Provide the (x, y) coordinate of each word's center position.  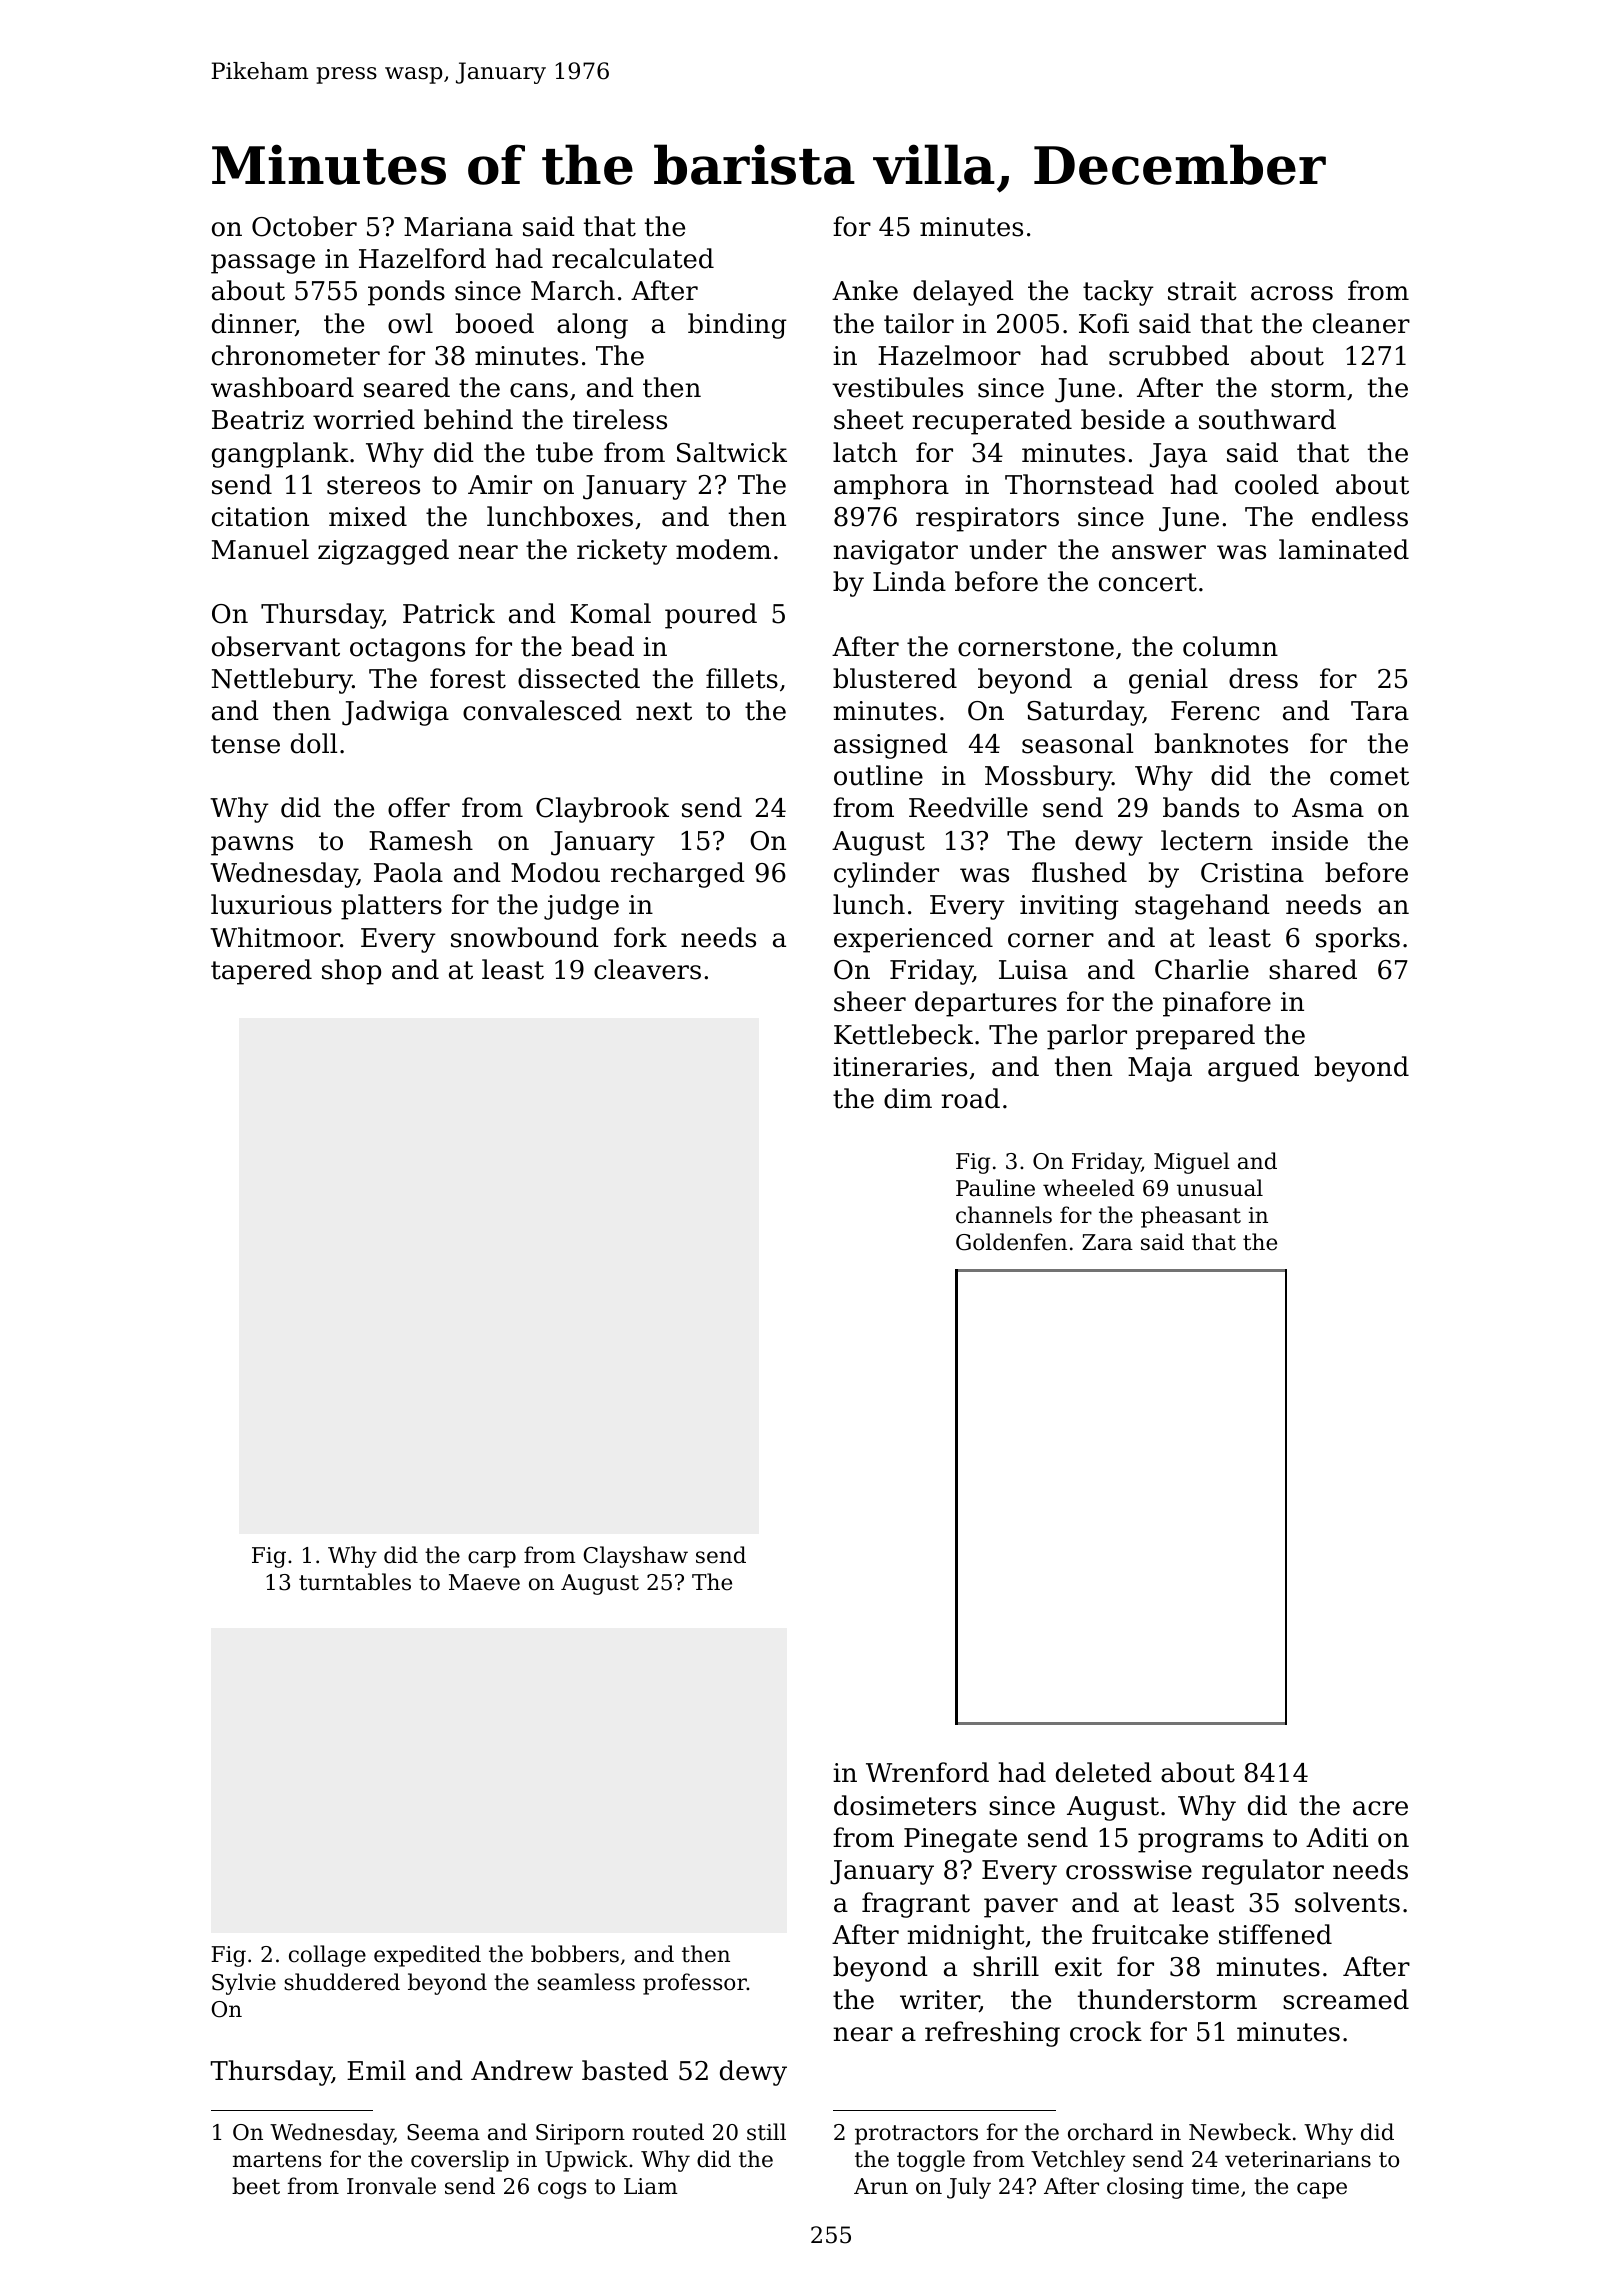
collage (327, 1956)
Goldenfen (1011, 1242)
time (1215, 2186)
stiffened (1275, 1934)
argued (1253, 1069)
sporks (1358, 940)
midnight (966, 1937)
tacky (1118, 293)
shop (351, 972)
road (970, 1098)
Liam (651, 2186)
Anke (865, 290)
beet (256, 2186)
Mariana (458, 227)
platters (391, 907)
